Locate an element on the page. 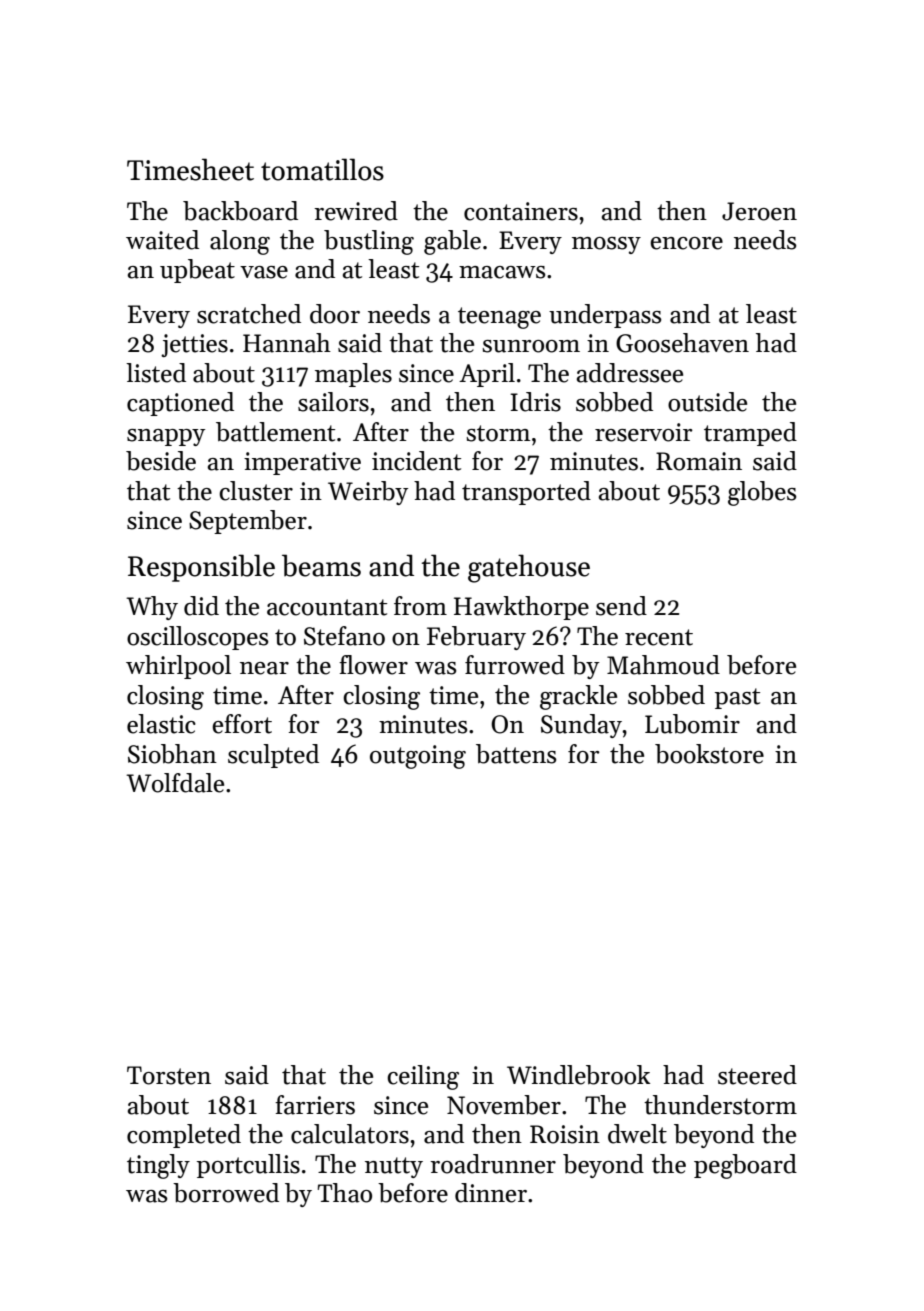 The image size is (924, 1311). bookstore is located at coordinates (709, 754).
